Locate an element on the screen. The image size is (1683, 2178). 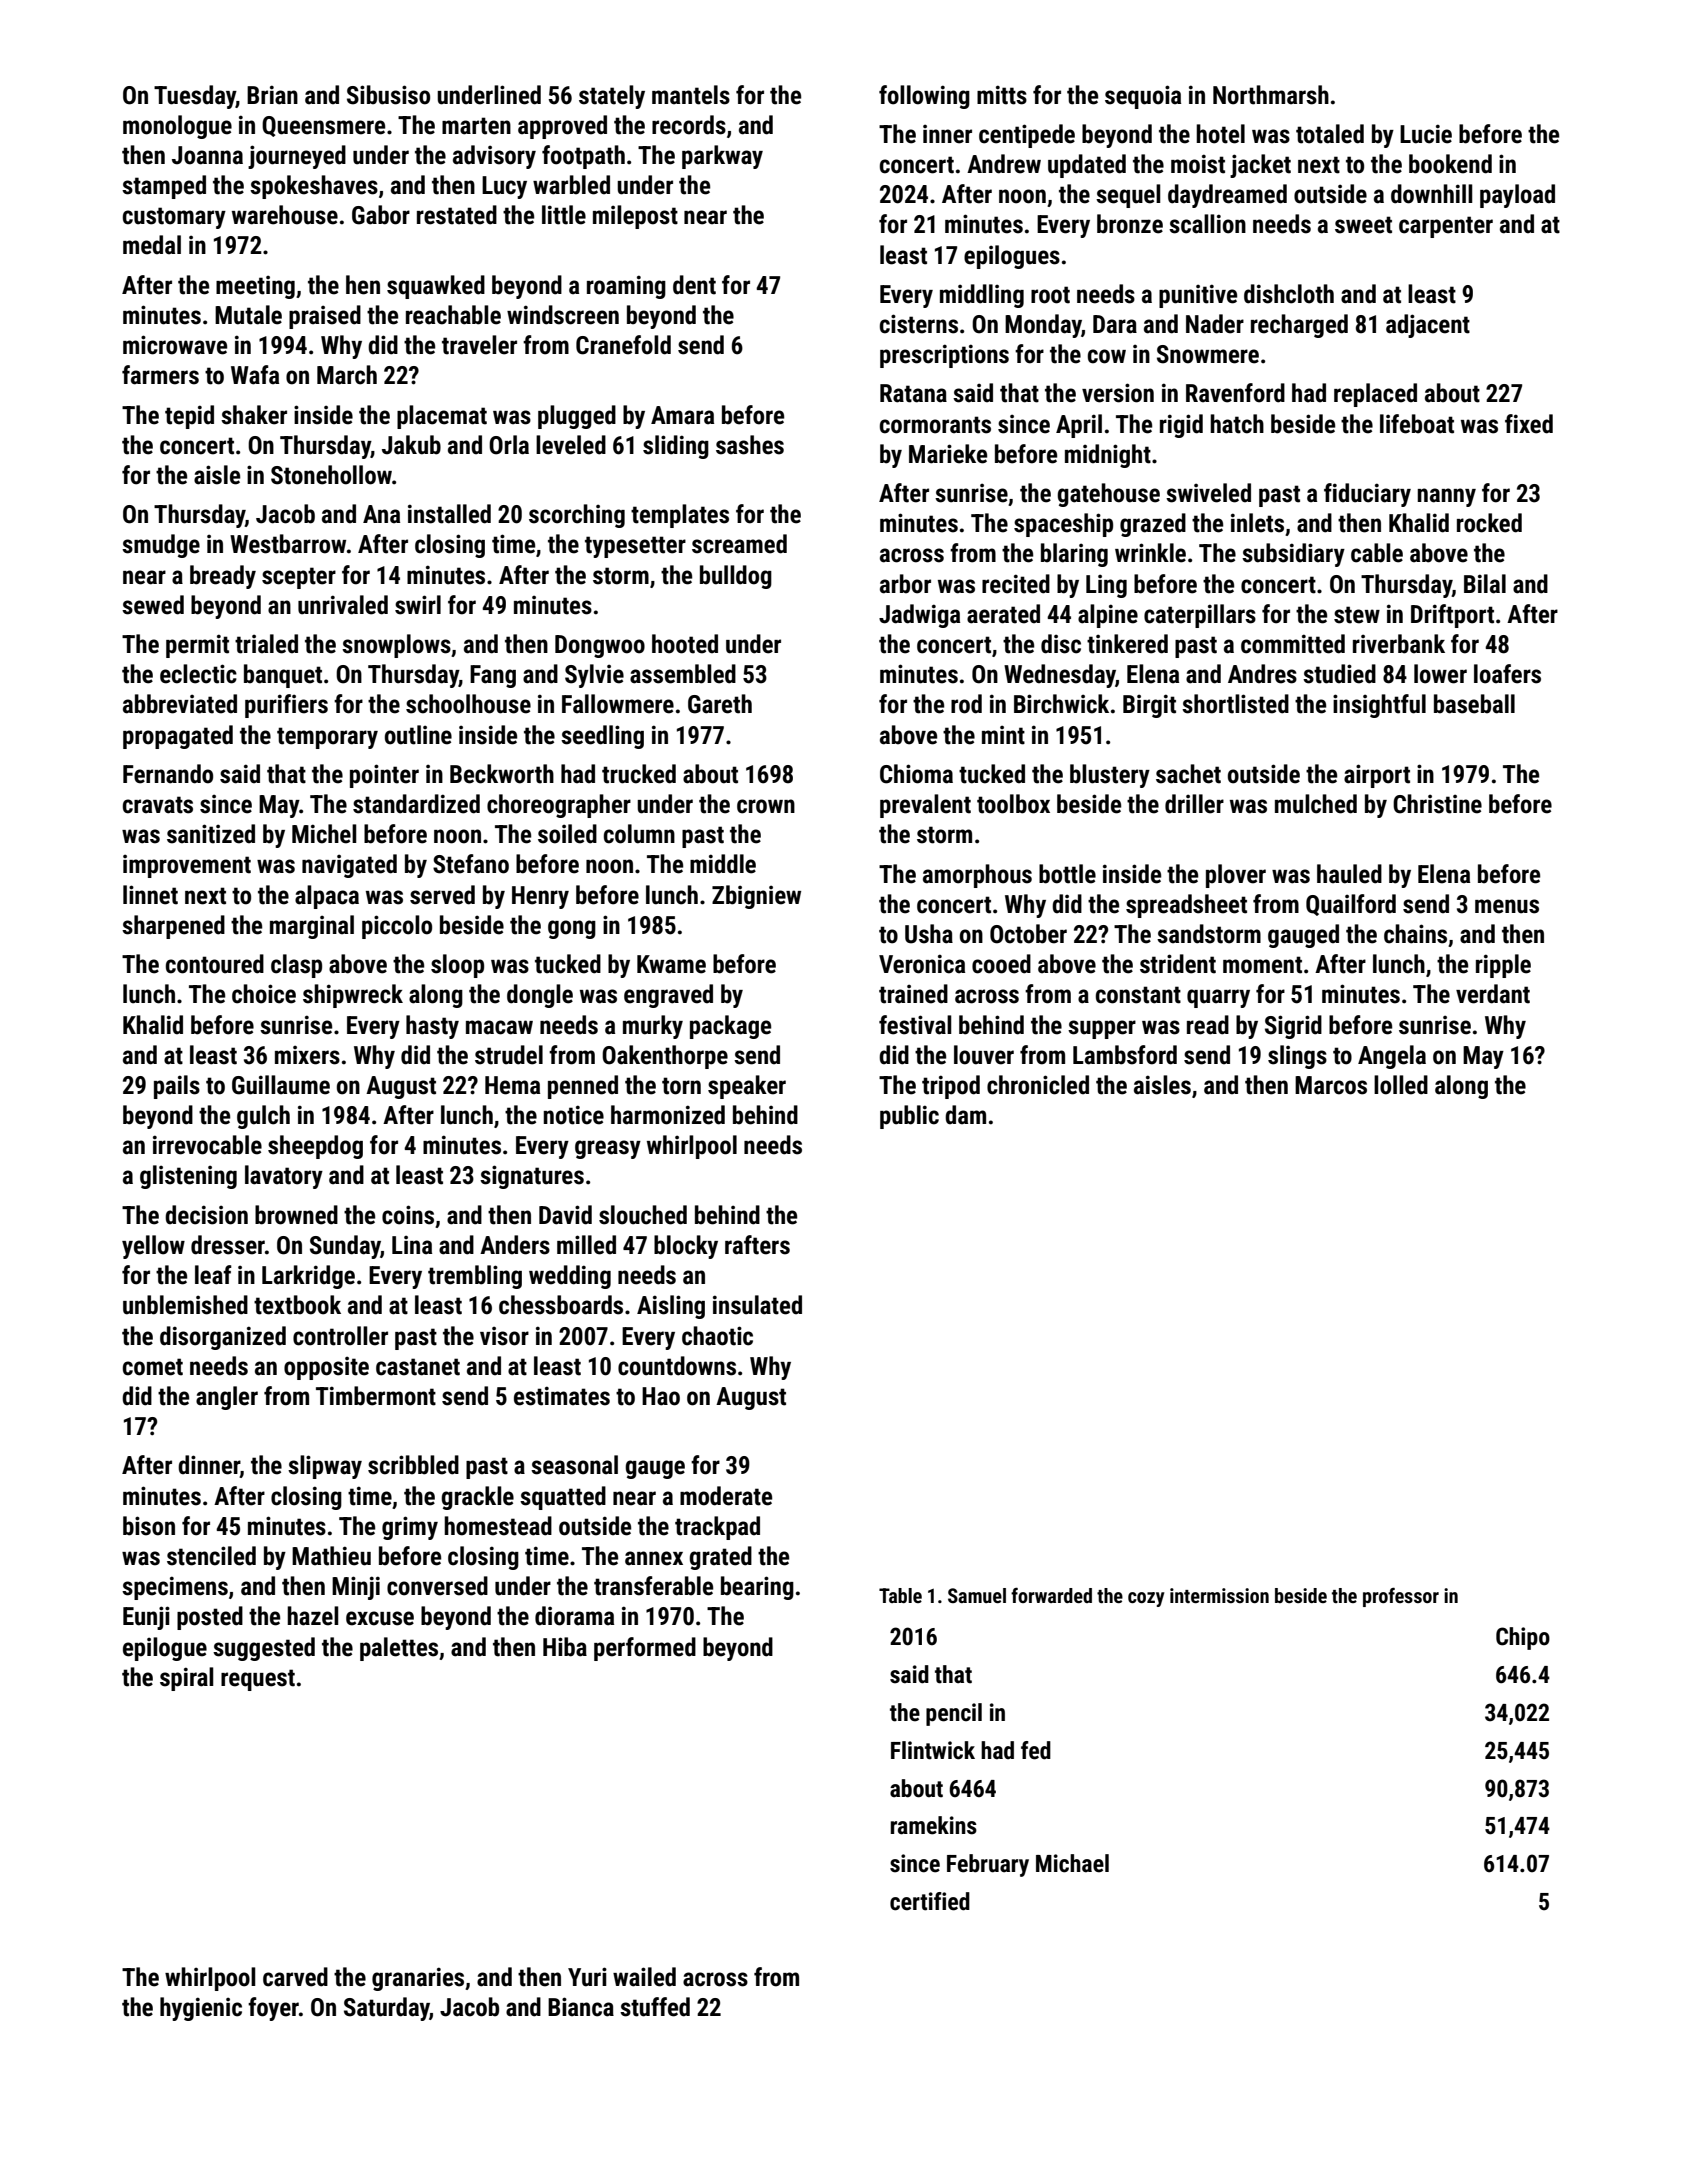
professor is located at coordinates (1401, 1597).
